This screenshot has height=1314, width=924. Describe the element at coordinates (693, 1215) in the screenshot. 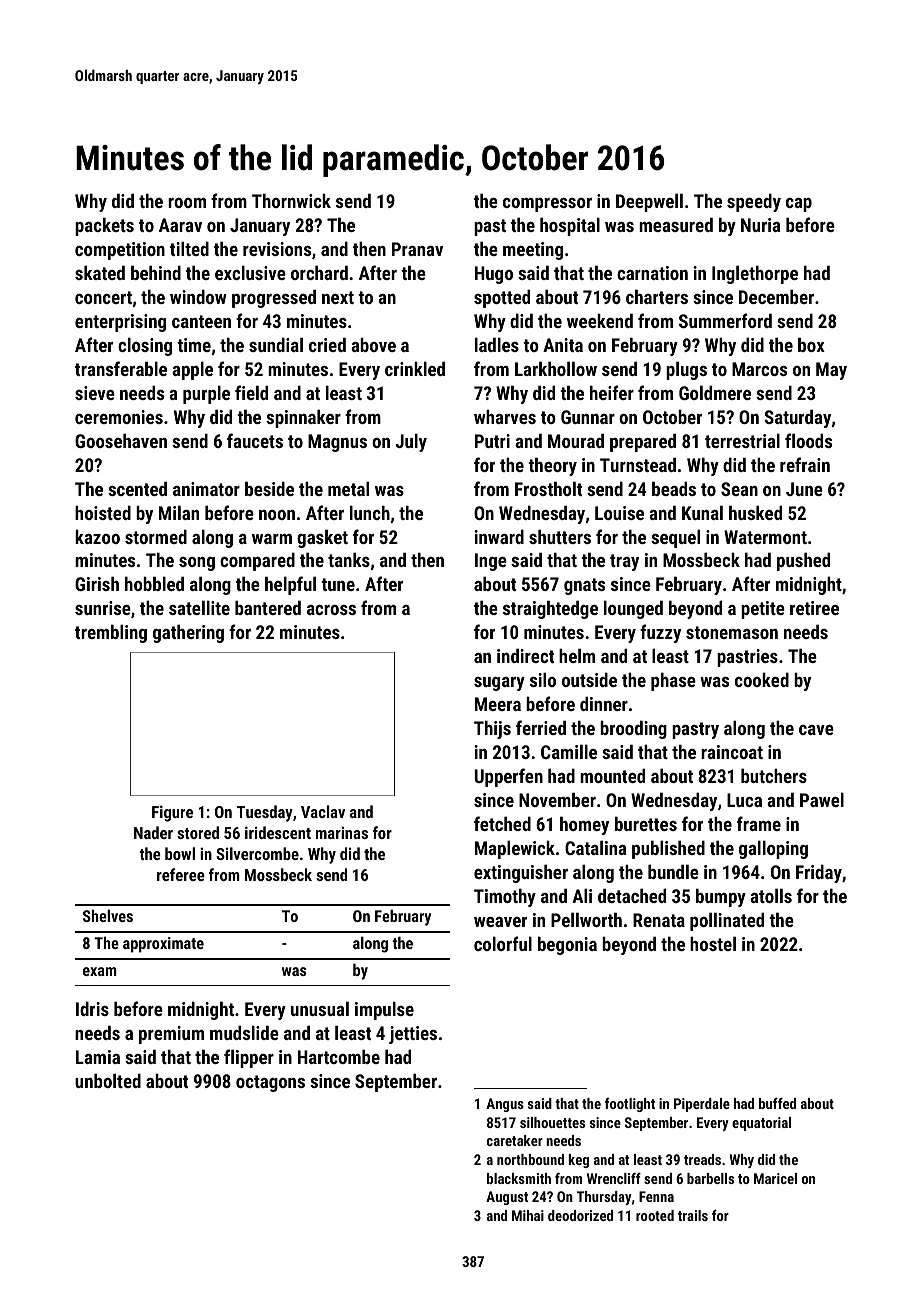

I see `trails` at that location.
